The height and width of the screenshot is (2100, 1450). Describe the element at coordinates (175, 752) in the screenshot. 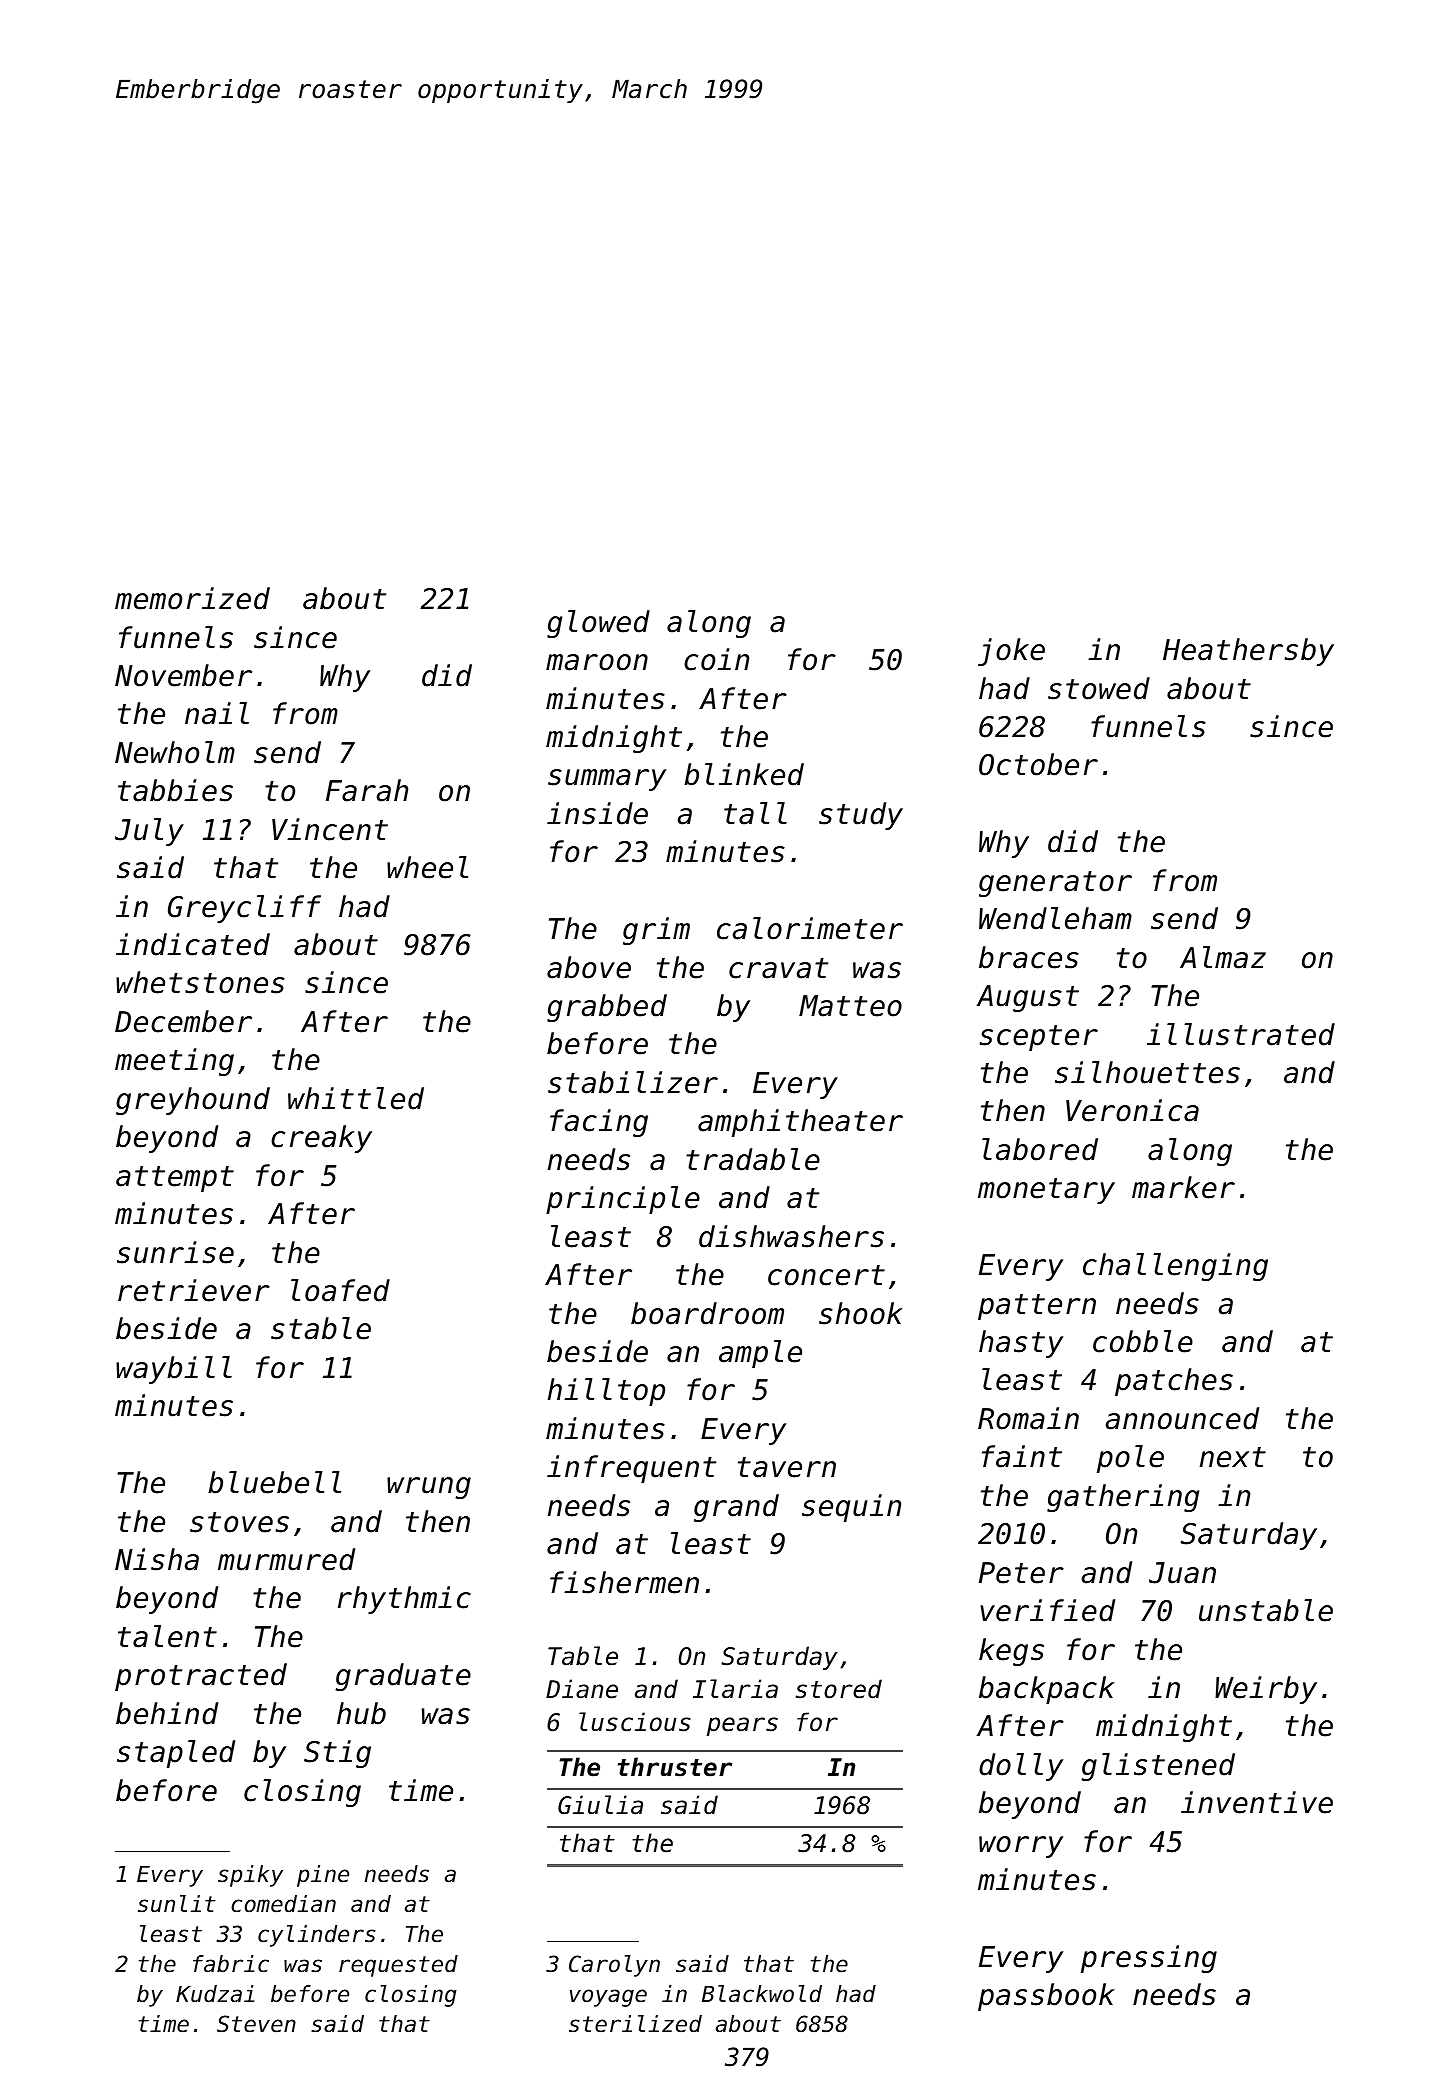

I see `Newholm` at that location.
